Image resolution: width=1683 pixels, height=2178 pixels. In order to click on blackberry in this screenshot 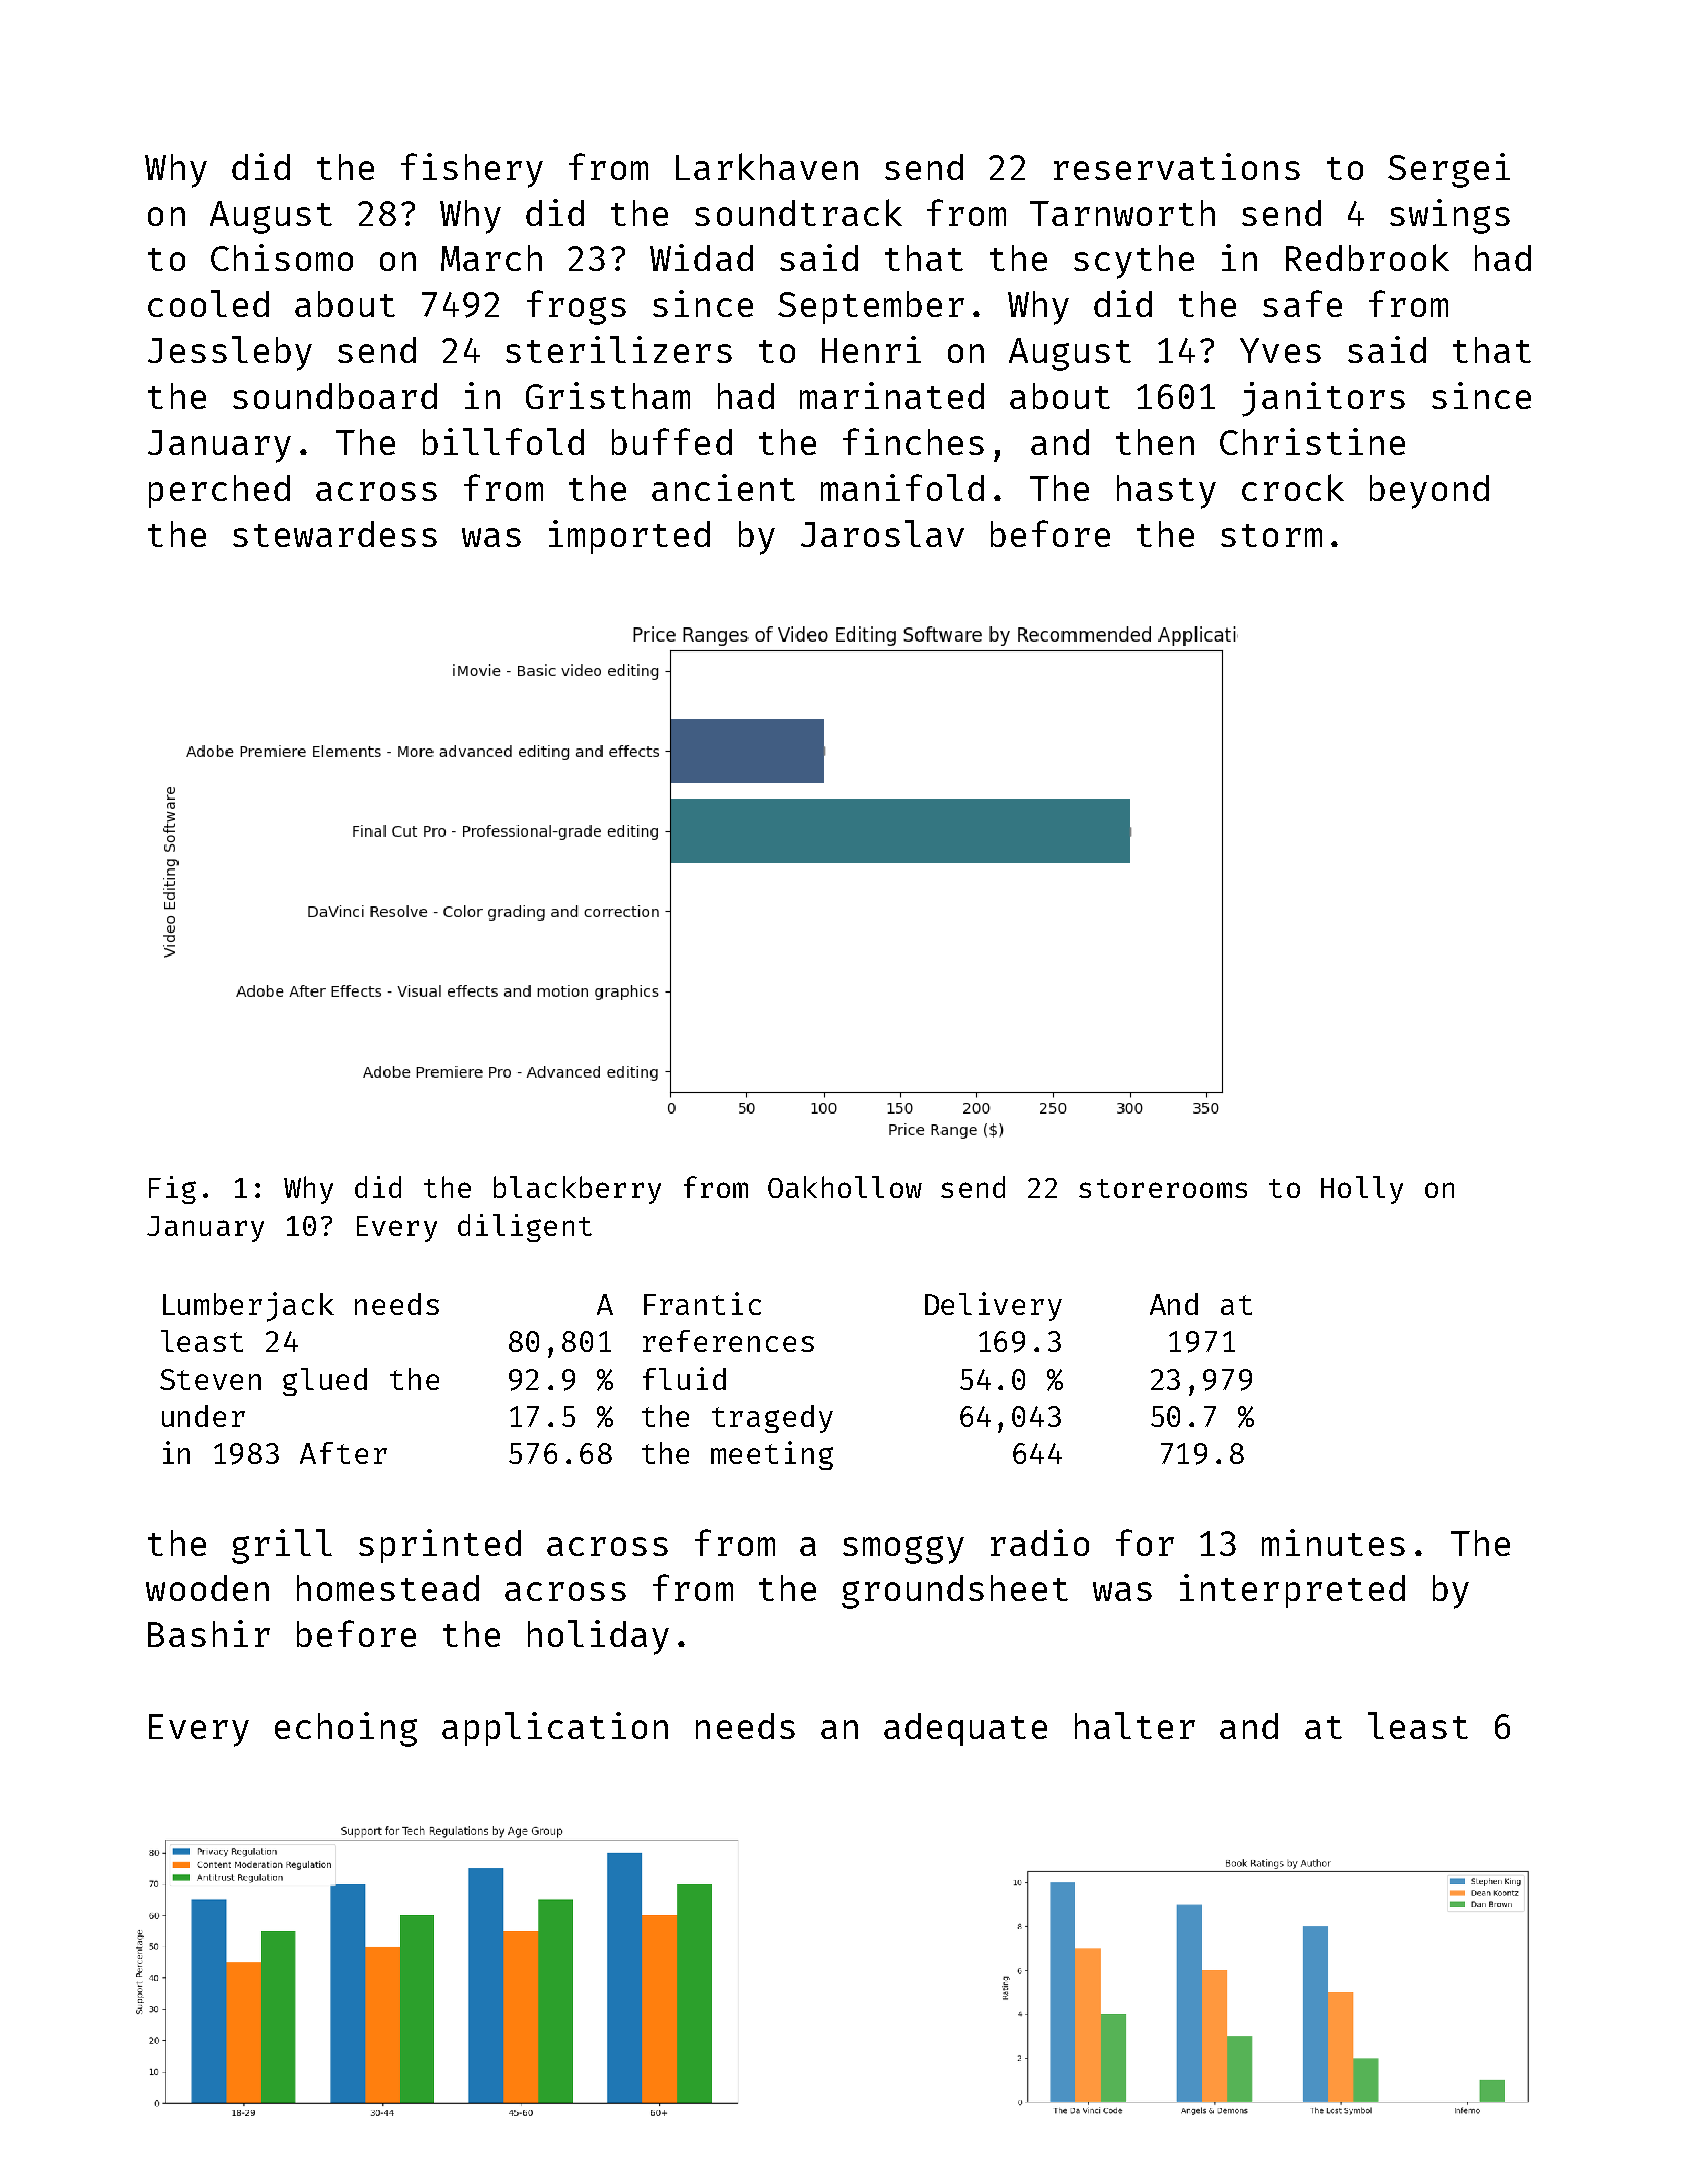, I will do `click(577, 1190)`.
